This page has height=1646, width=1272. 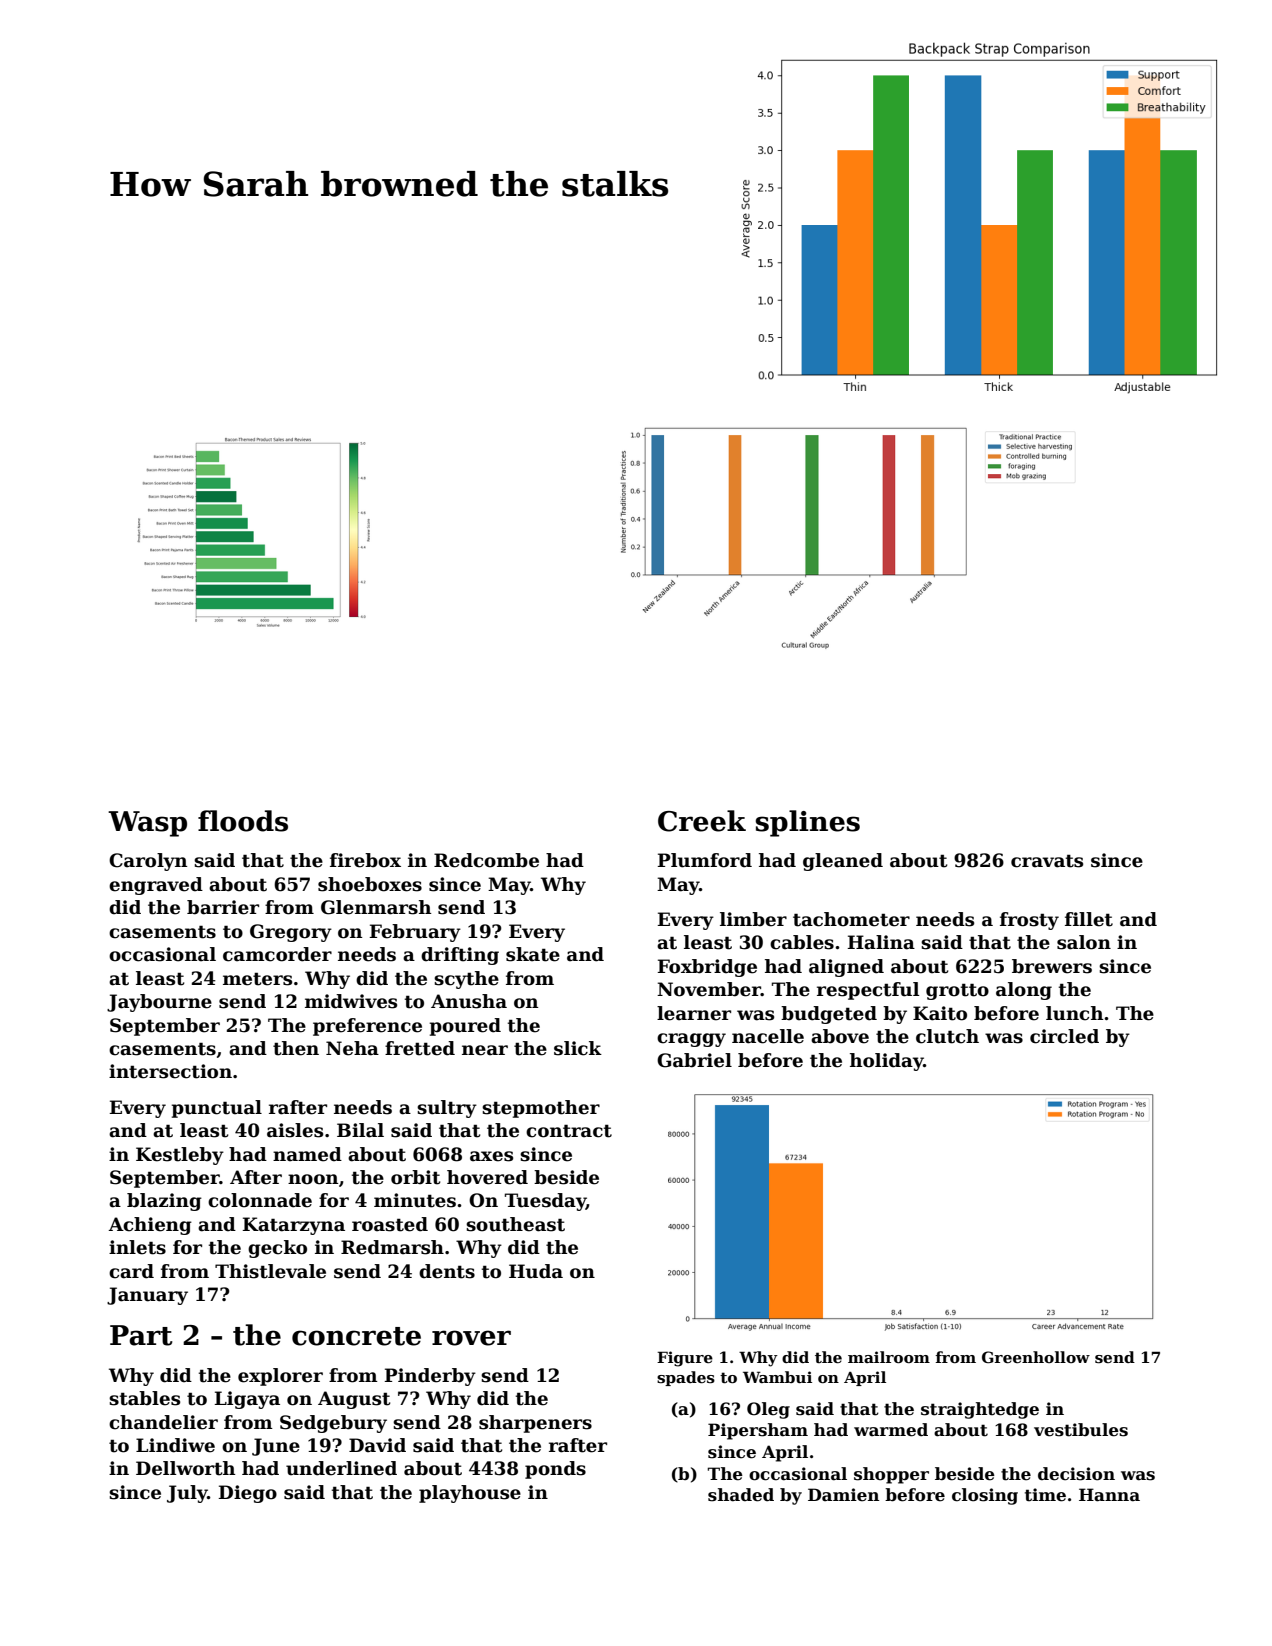 What do you see at coordinates (137, 1247) in the page?
I see `inlets` at bounding box center [137, 1247].
